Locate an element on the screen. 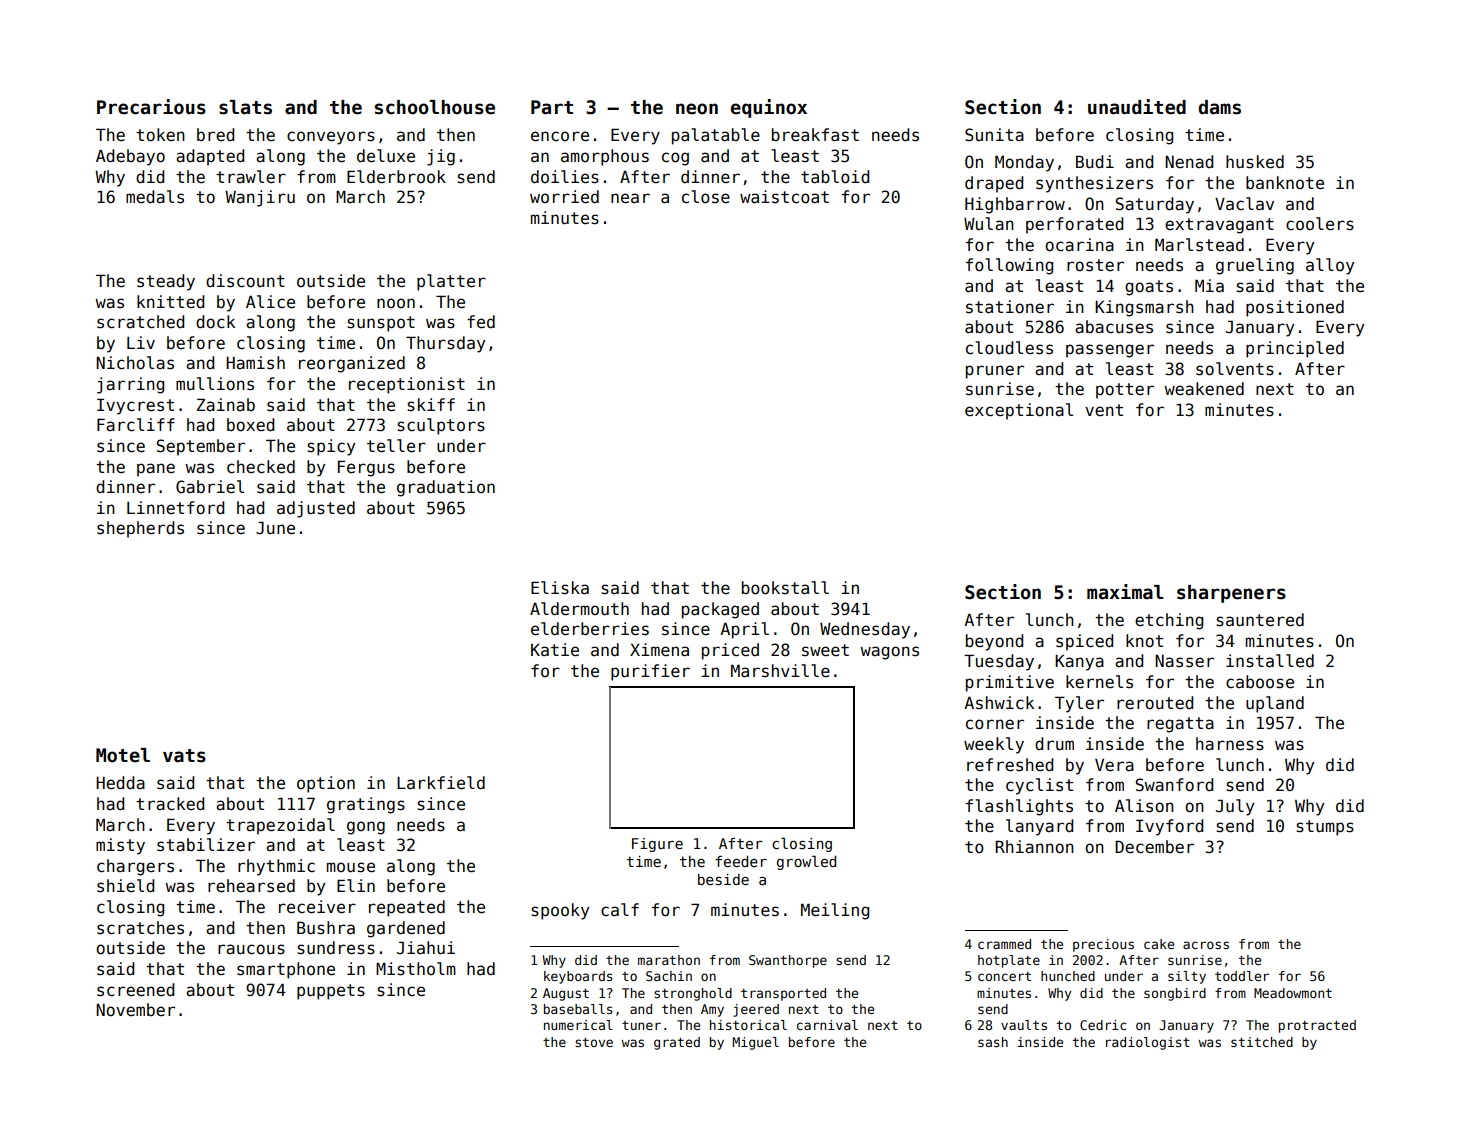 The image size is (1464, 1131). sharpeners is located at coordinates (1231, 594).
